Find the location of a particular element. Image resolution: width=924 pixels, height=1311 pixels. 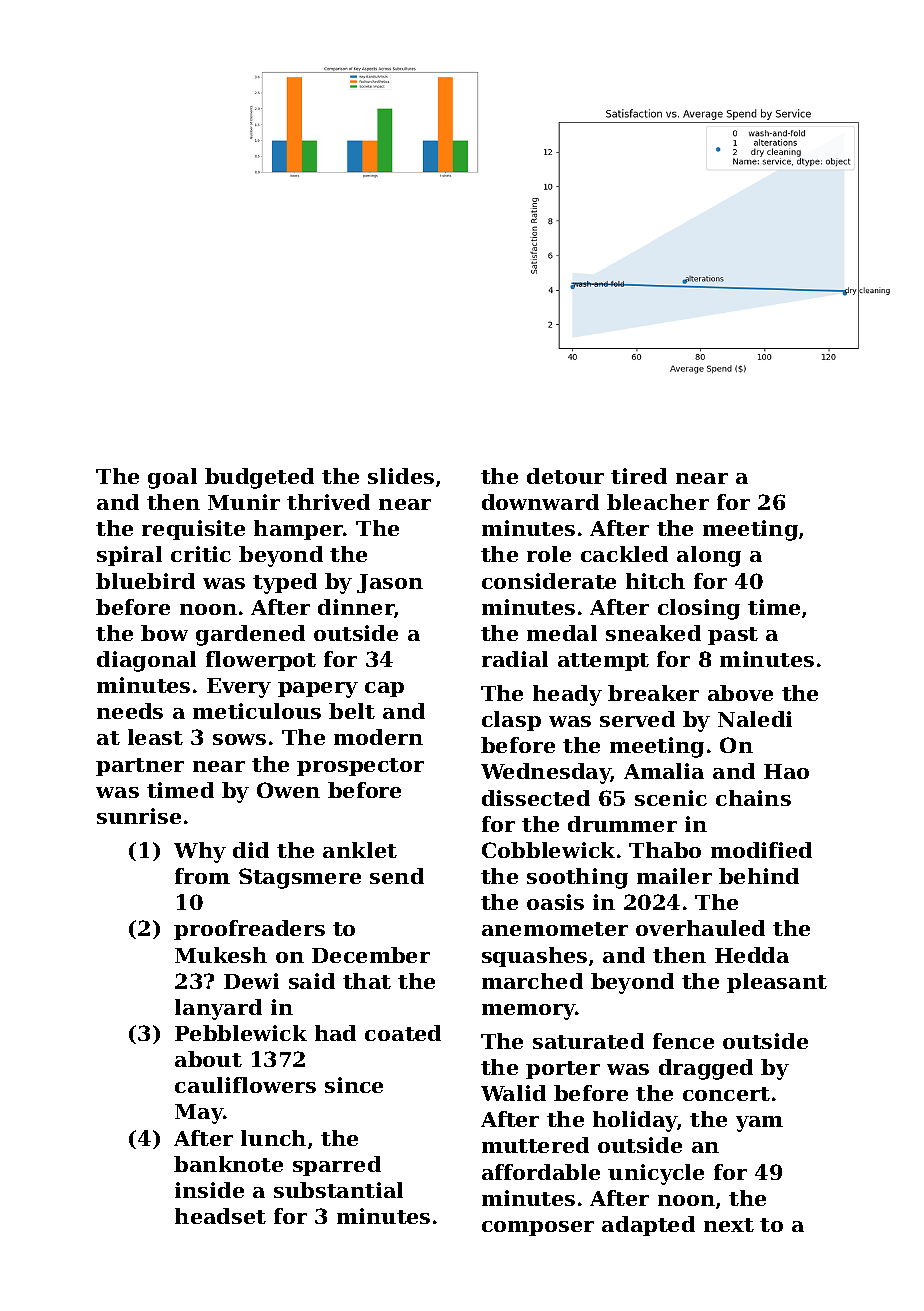

Naledi is located at coordinates (755, 719).
